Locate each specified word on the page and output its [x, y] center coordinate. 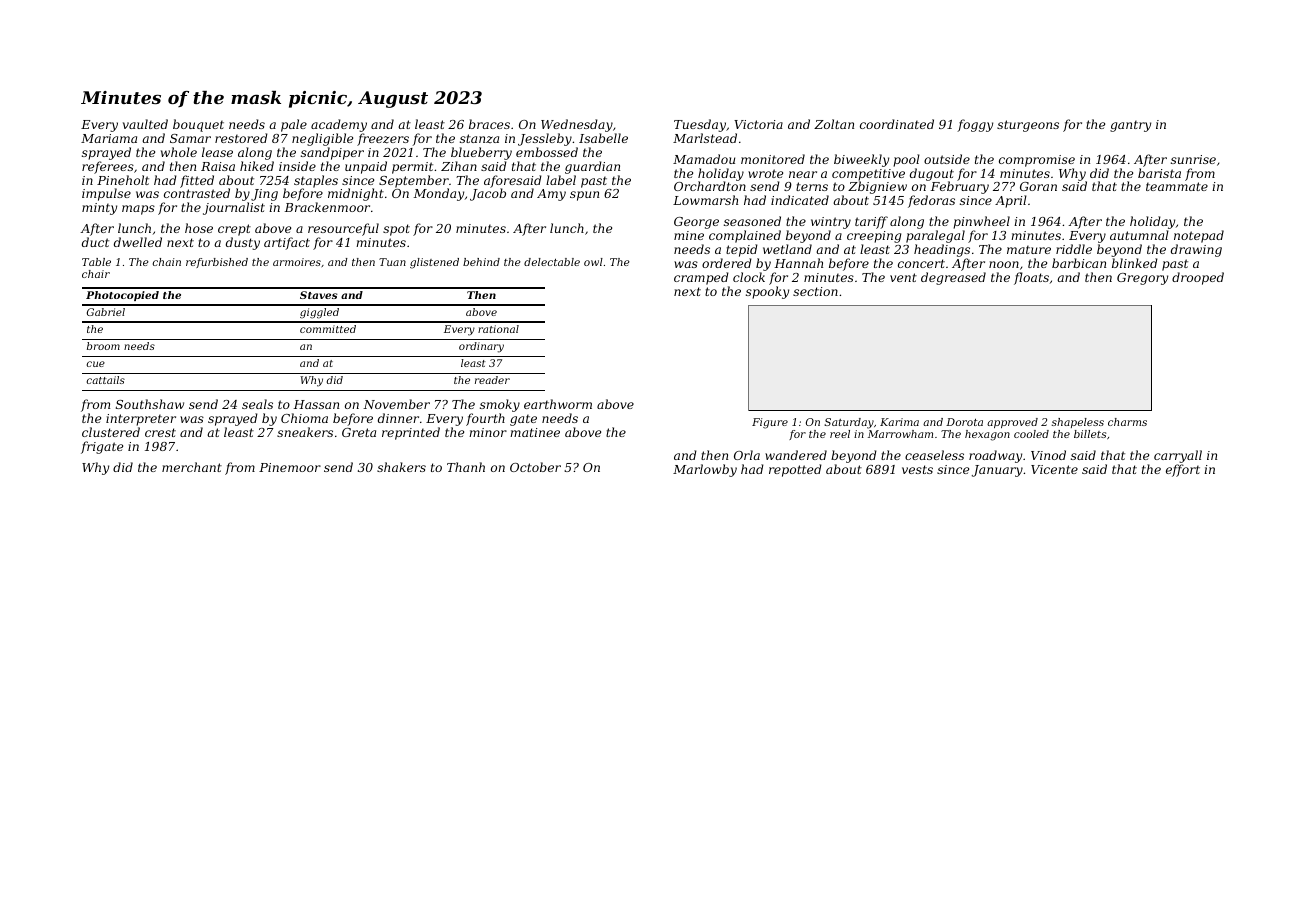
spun [584, 196]
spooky [767, 292]
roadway [995, 456]
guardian [592, 167]
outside [947, 159]
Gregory [1142, 279]
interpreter [141, 420]
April [1011, 201]
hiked [257, 166]
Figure [770, 423]
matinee [535, 432]
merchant [192, 467]
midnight [356, 194]
